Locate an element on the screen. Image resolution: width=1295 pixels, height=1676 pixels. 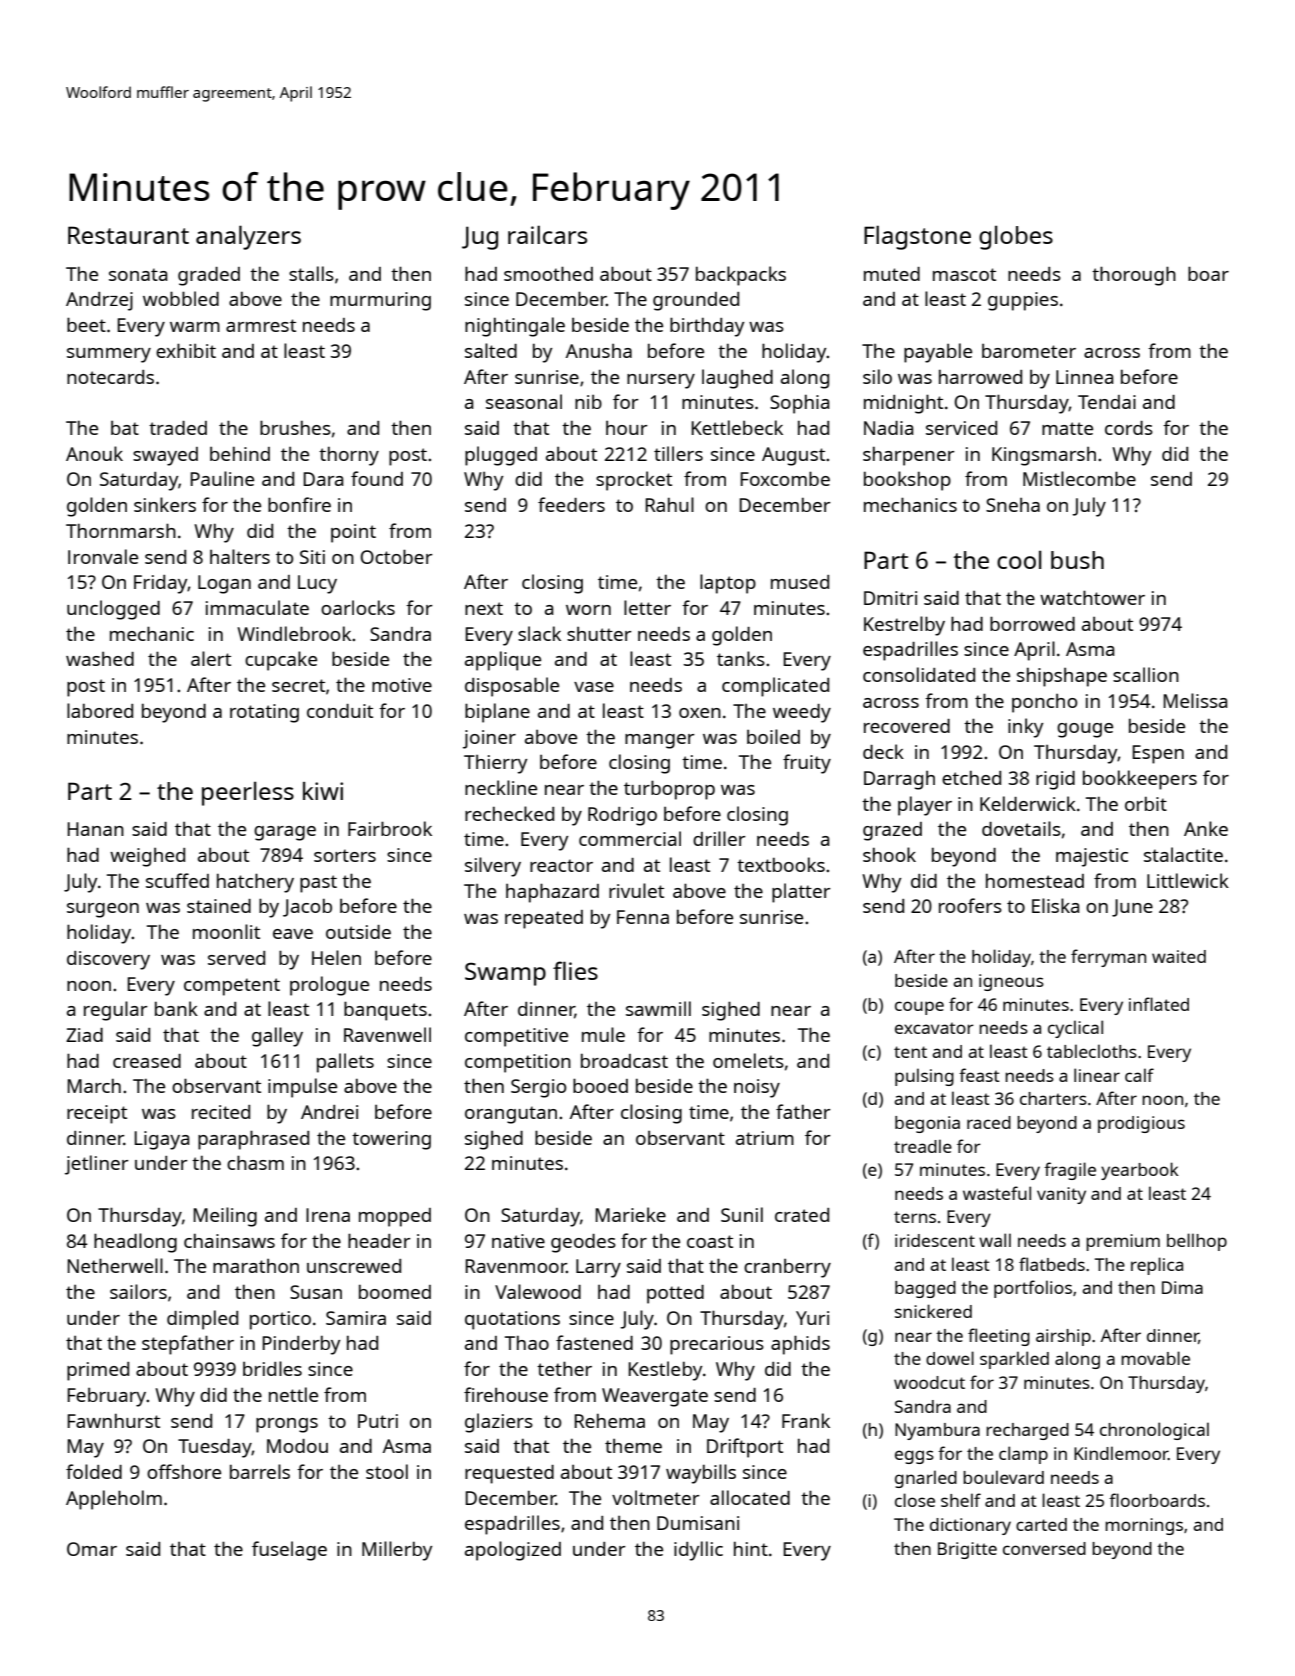
oxen is located at coordinates (700, 713).
